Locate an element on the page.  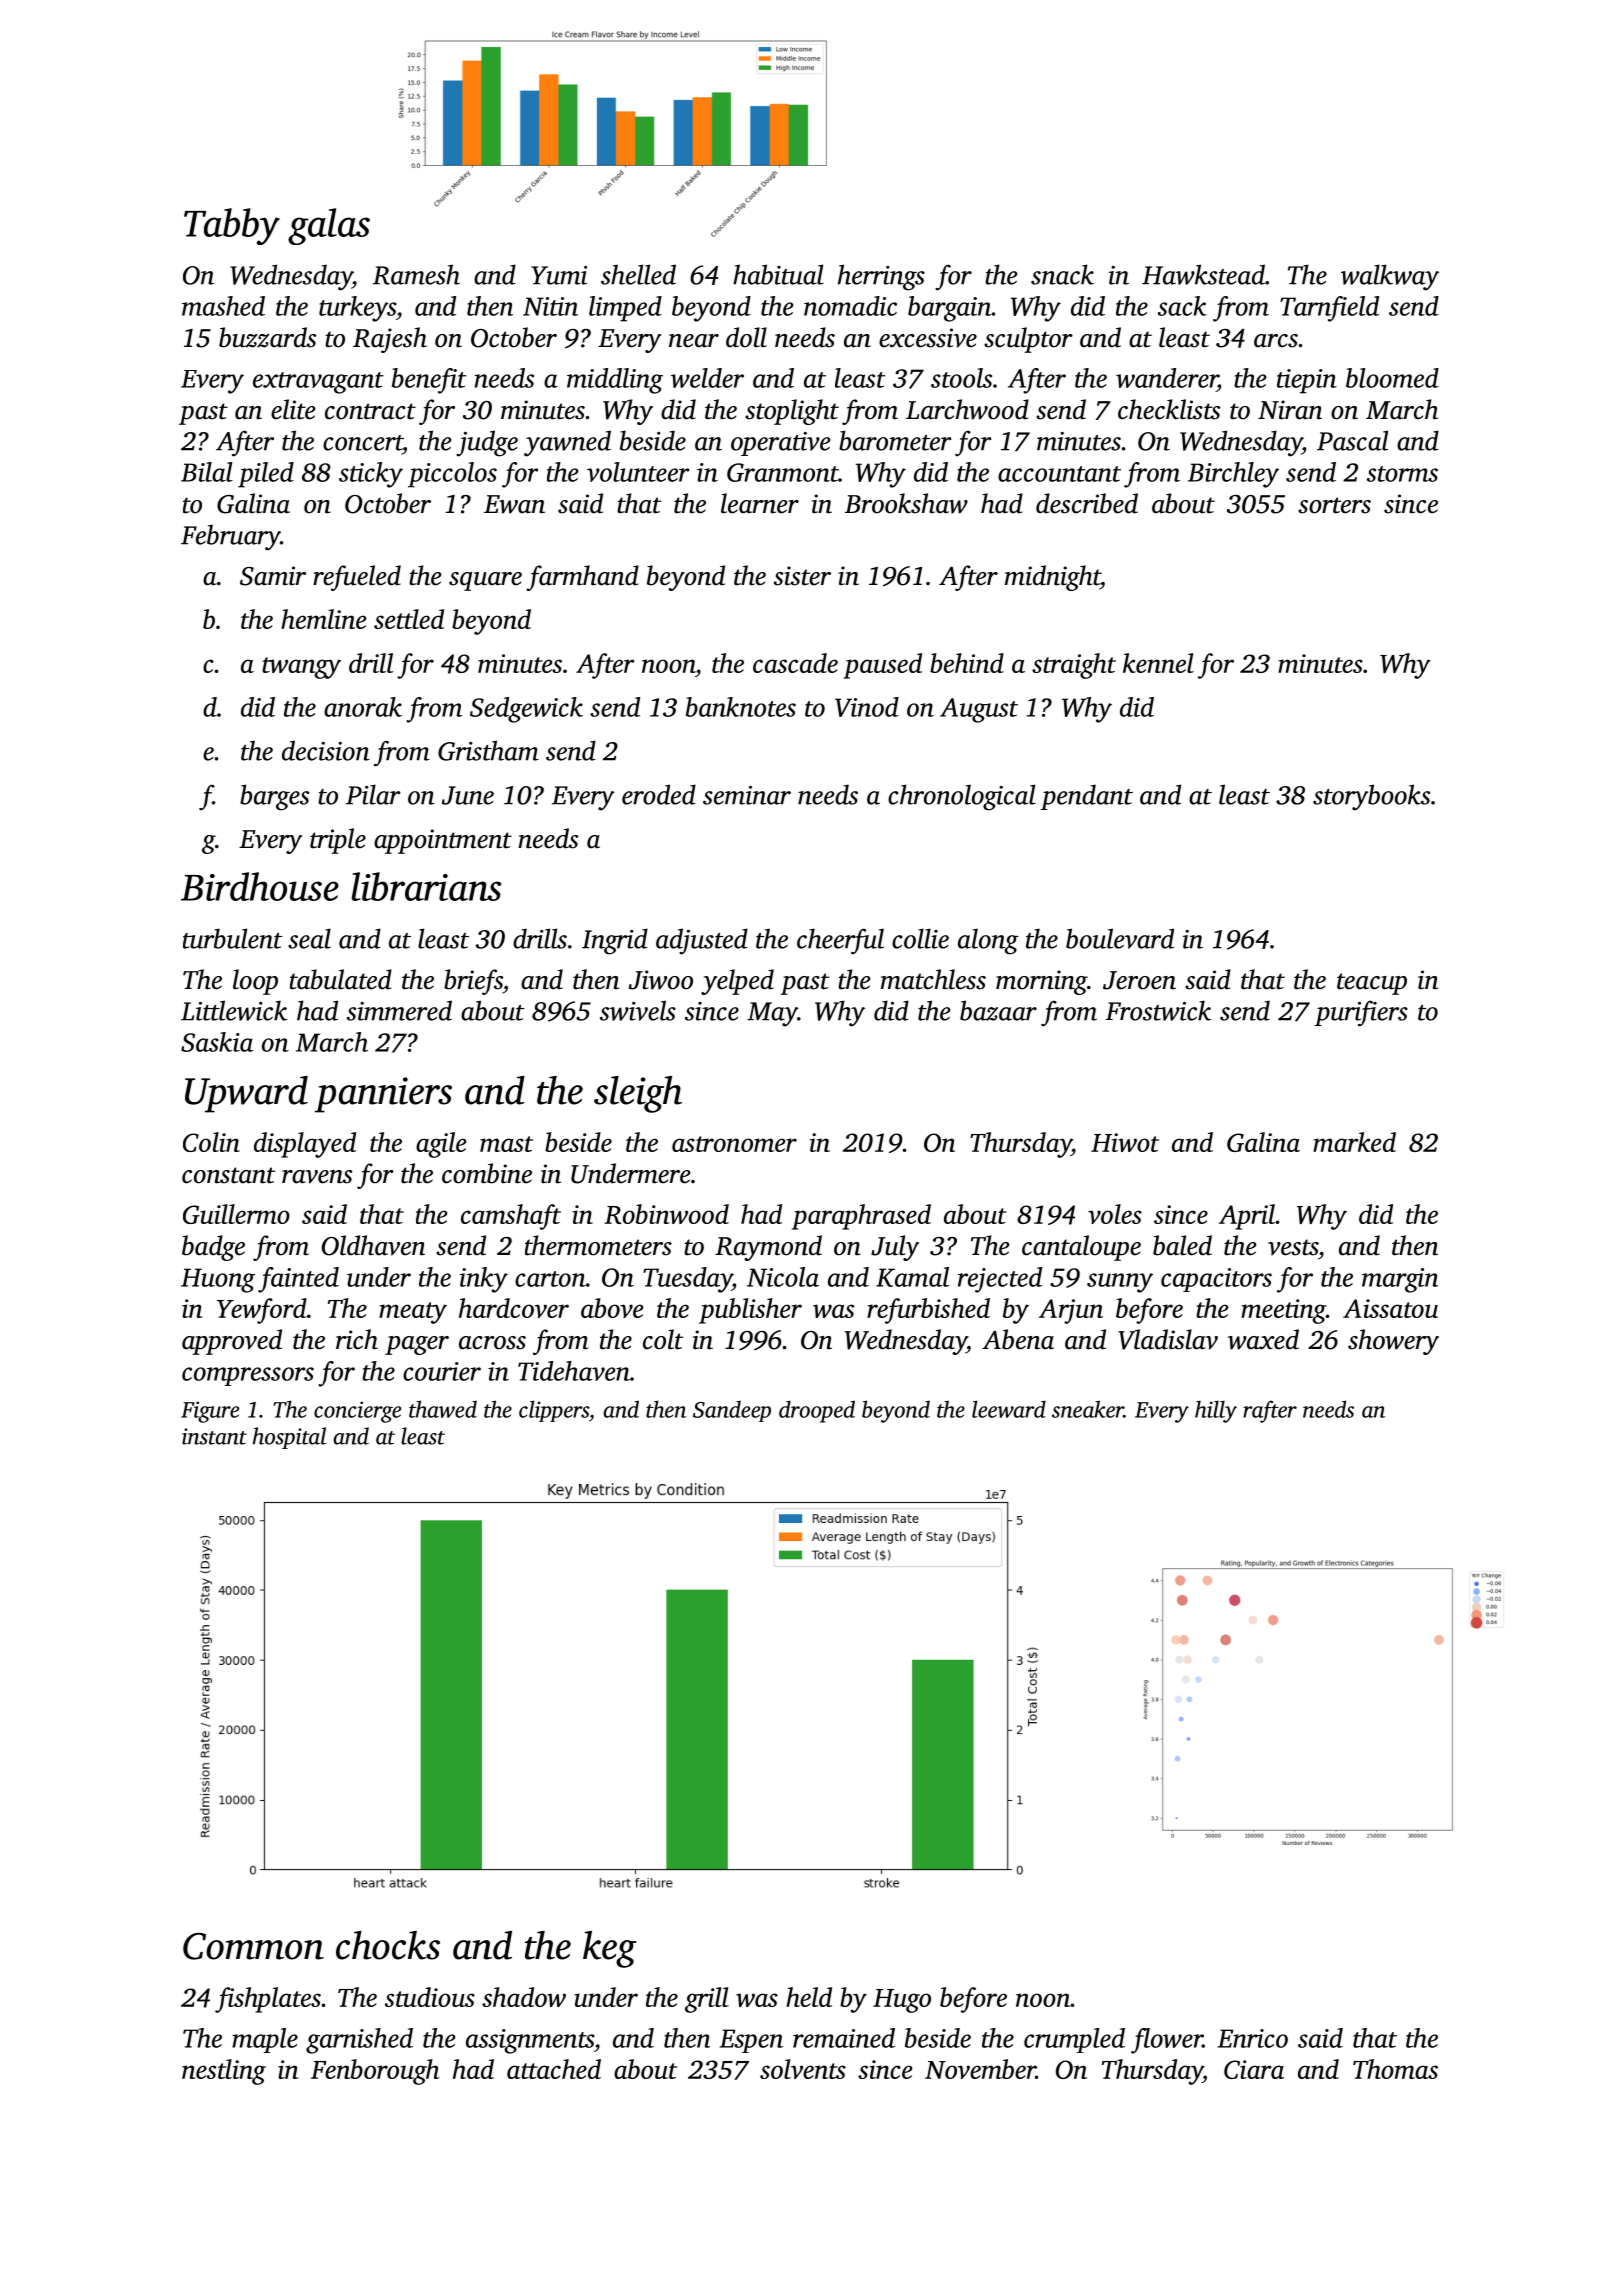
cheerful is located at coordinates (840, 941).
